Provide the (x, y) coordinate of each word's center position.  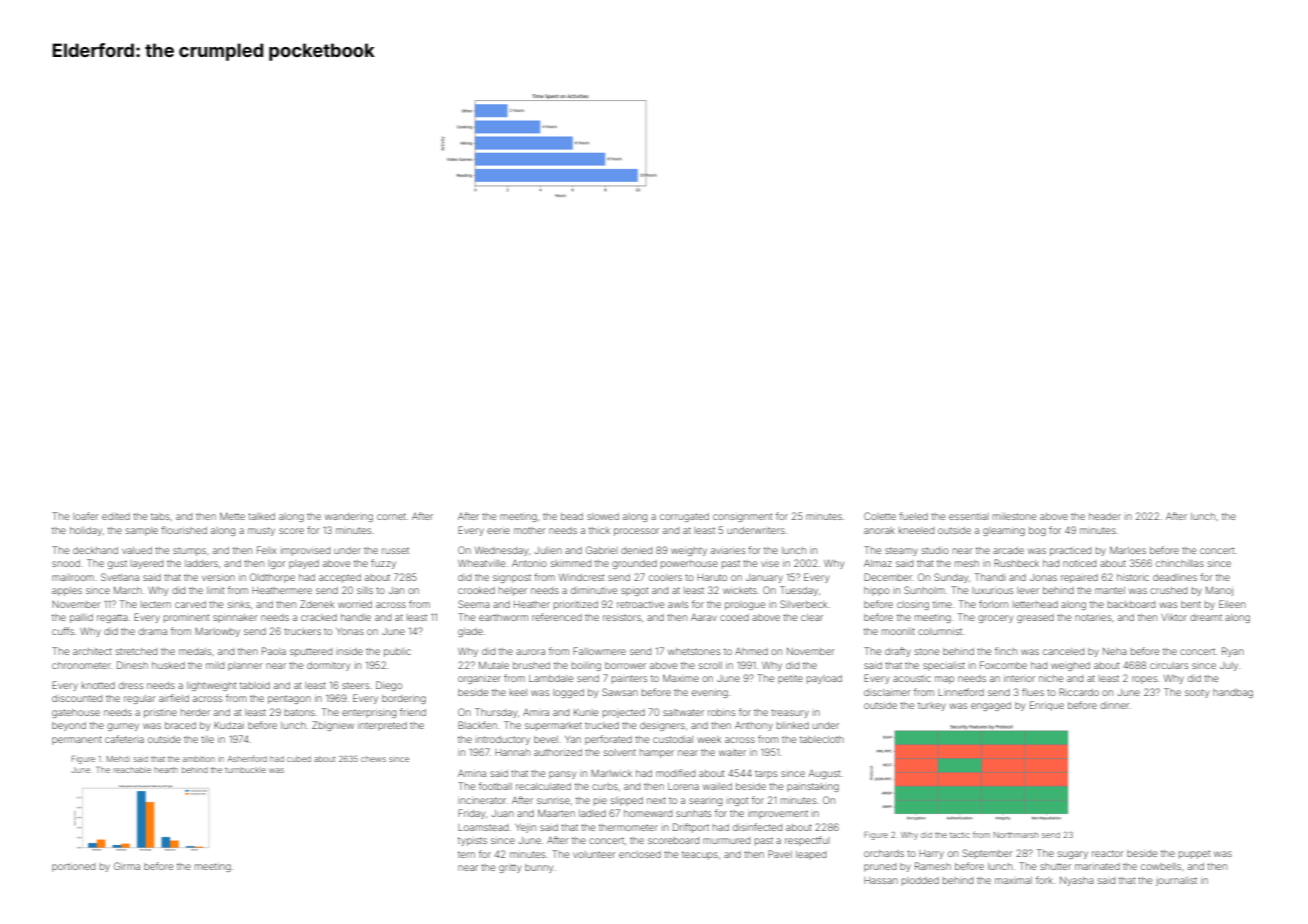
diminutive (594, 590)
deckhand (95, 550)
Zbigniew (333, 726)
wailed (717, 786)
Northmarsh (1016, 835)
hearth (166, 770)
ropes (1144, 680)
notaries (1093, 617)
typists (472, 841)
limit (215, 590)
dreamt (1206, 617)
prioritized (576, 605)
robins (721, 712)
